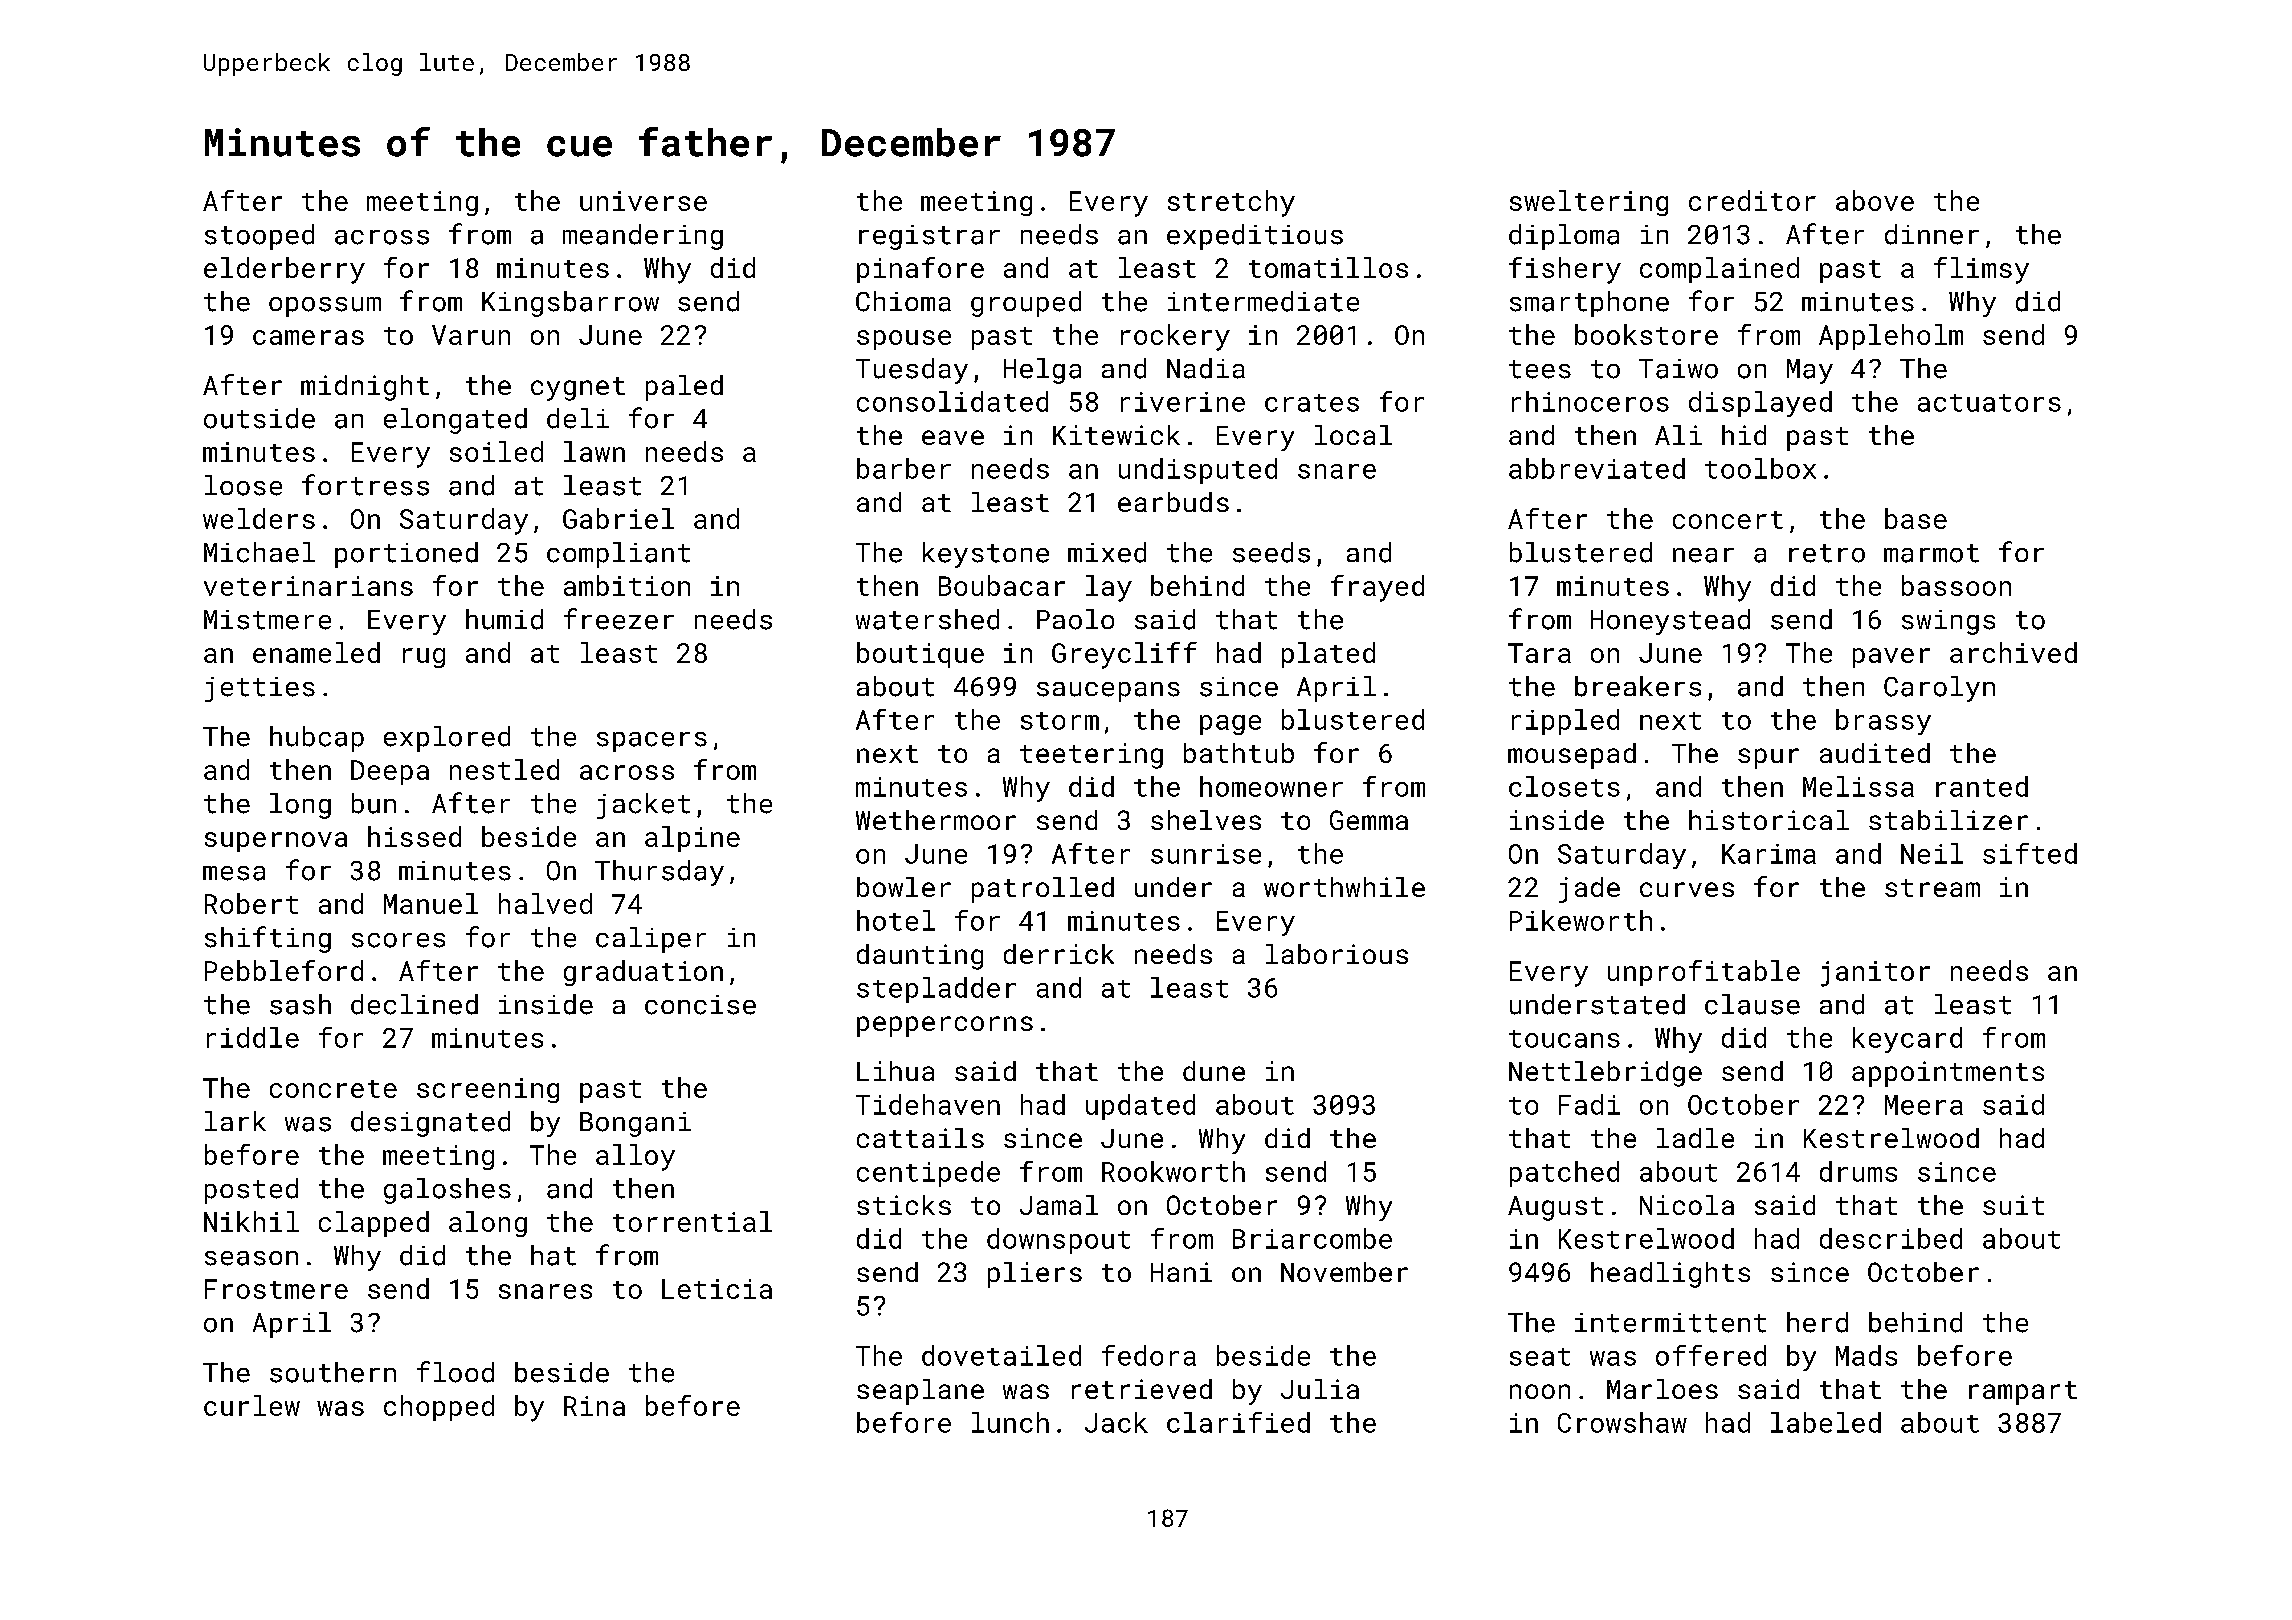  What do you see at coordinates (643, 237) in the screenshot?
I see `meandering` at bounding box center [643, 237].
